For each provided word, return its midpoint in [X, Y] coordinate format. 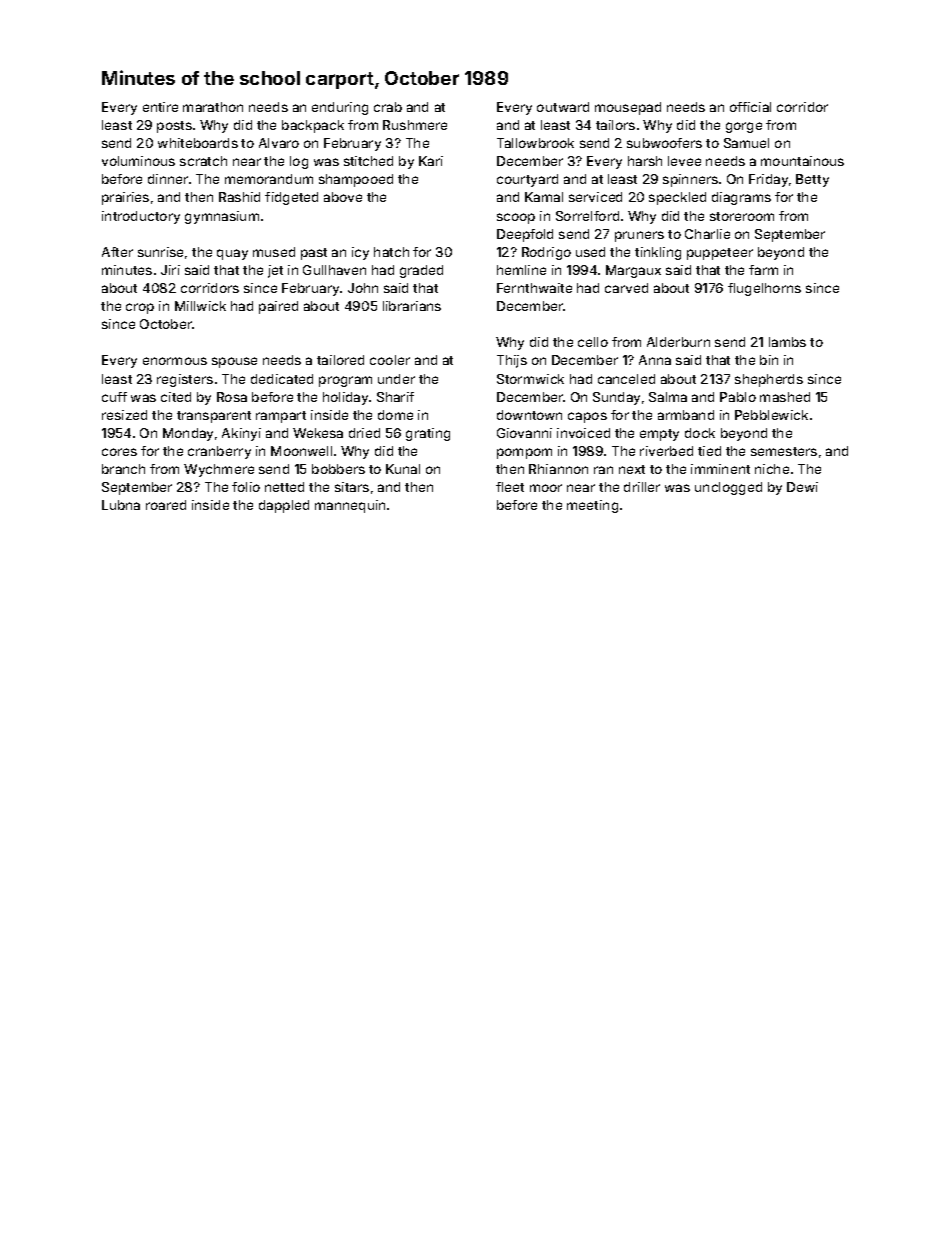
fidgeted [291, 198]
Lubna [121, 505]
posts [174, 127]
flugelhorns [764, 289]
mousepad [628, 108]
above [343, 197]
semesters [784, 451]
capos [587, 417]
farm [763, 270]
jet [275, 271]
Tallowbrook [535, 143]
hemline [521, 270]
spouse [234, 362]
